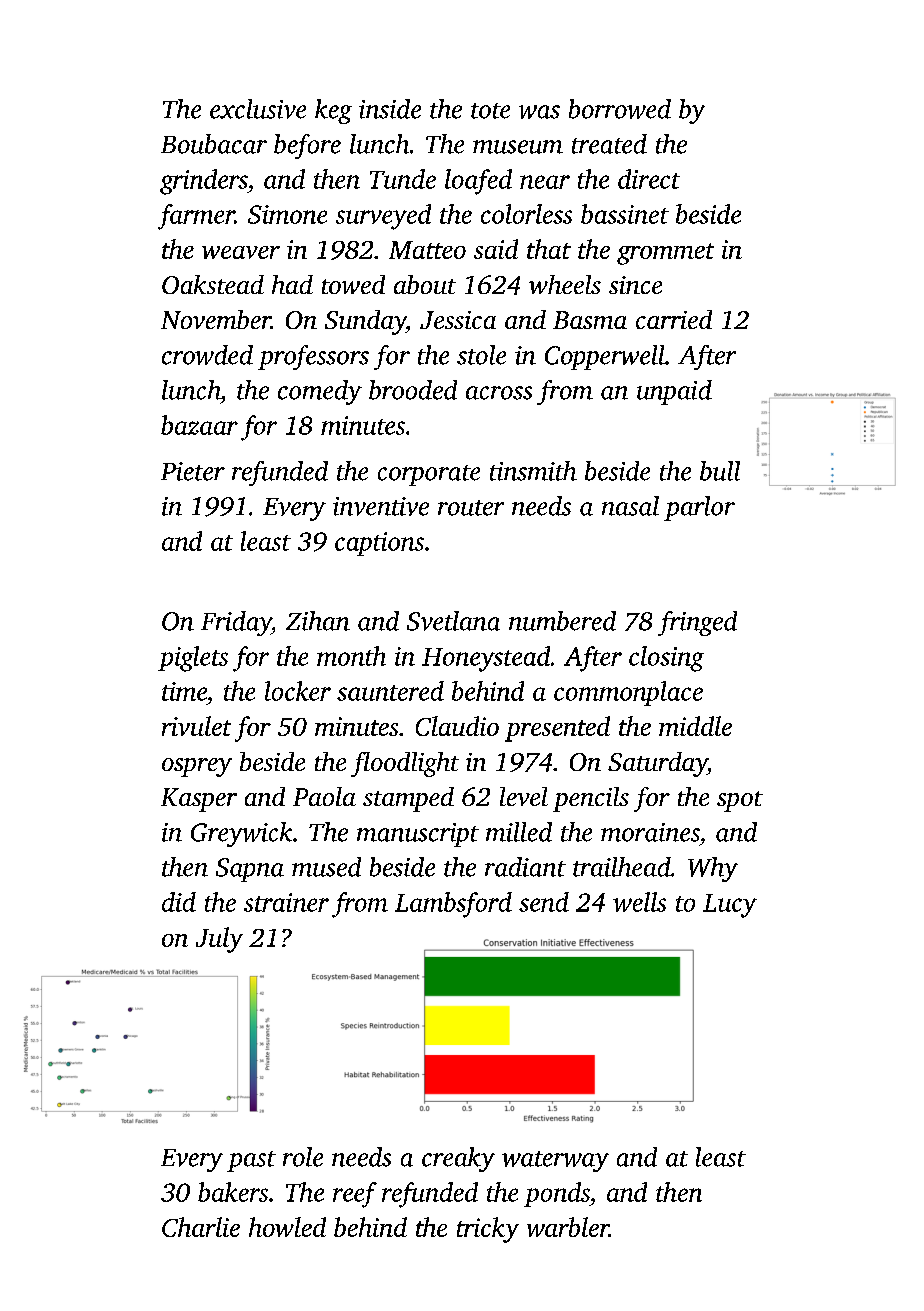 This screenshot has width=924, height=1311. What do you see at coordinates (199, 800) in the screenshot?
I see `Kasper` at bounding box center [199, 800].
